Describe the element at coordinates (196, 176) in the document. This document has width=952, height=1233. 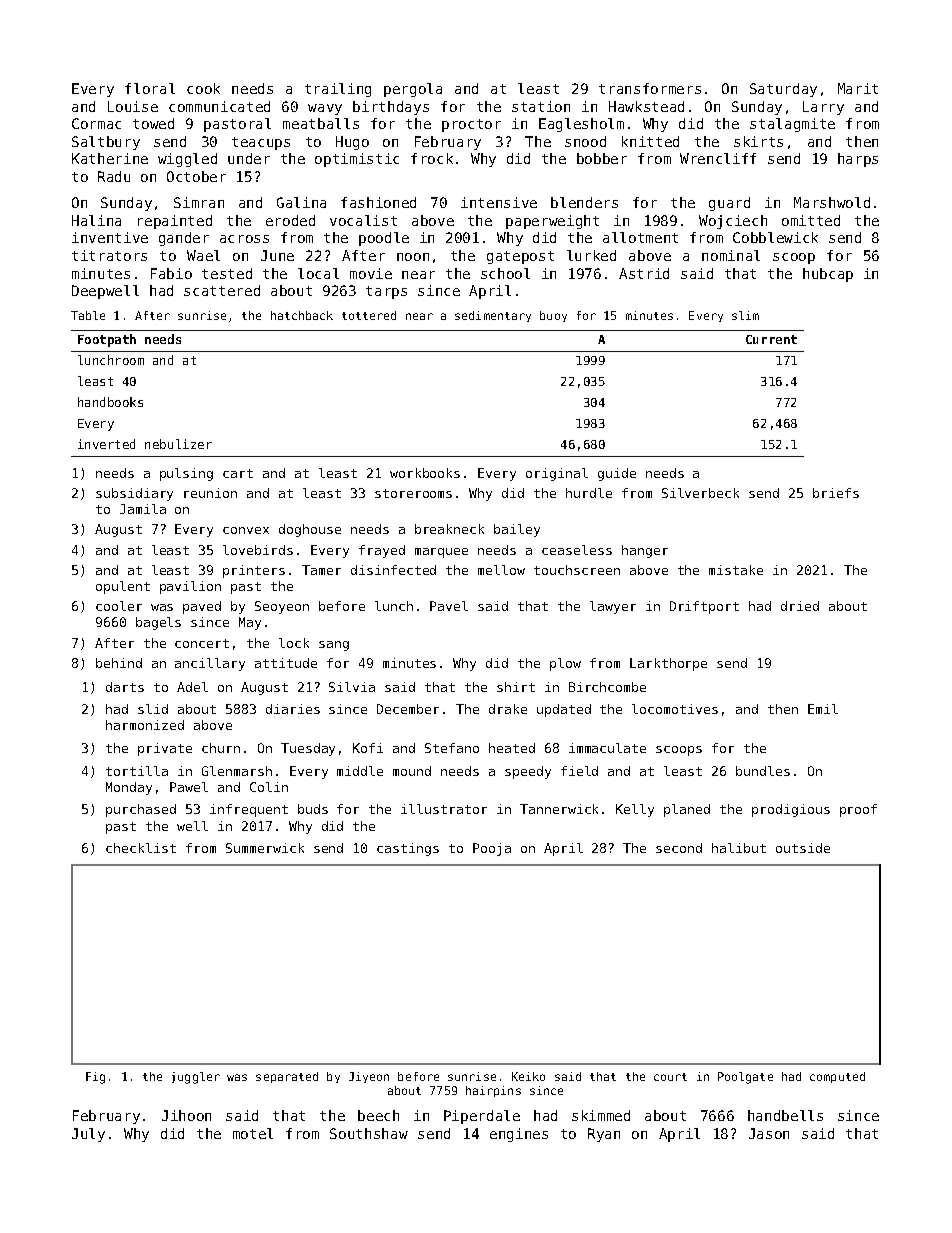
I see `October` at that location.
